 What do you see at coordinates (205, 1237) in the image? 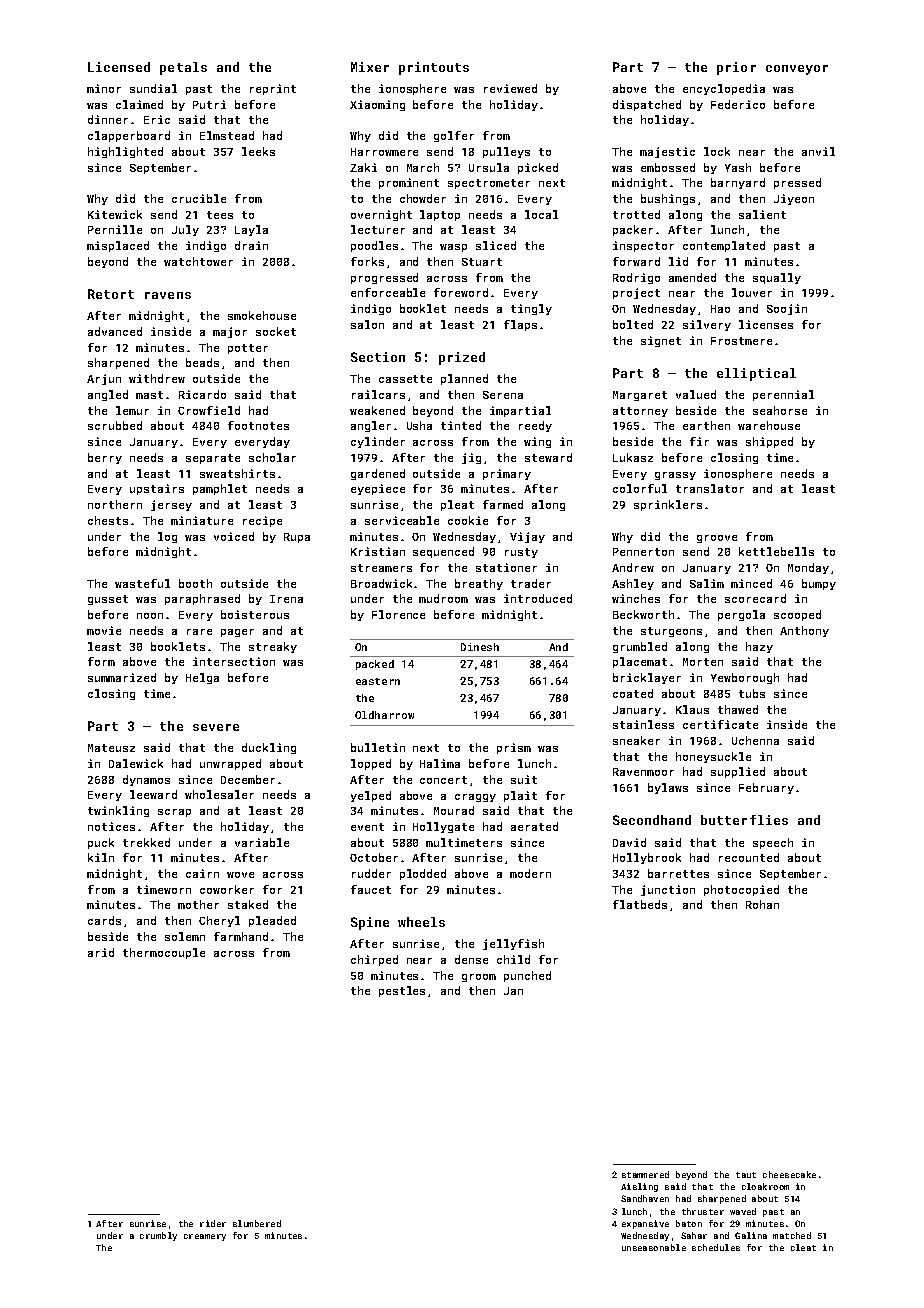
I see `creamery` at bounding box center [205, 1237].
